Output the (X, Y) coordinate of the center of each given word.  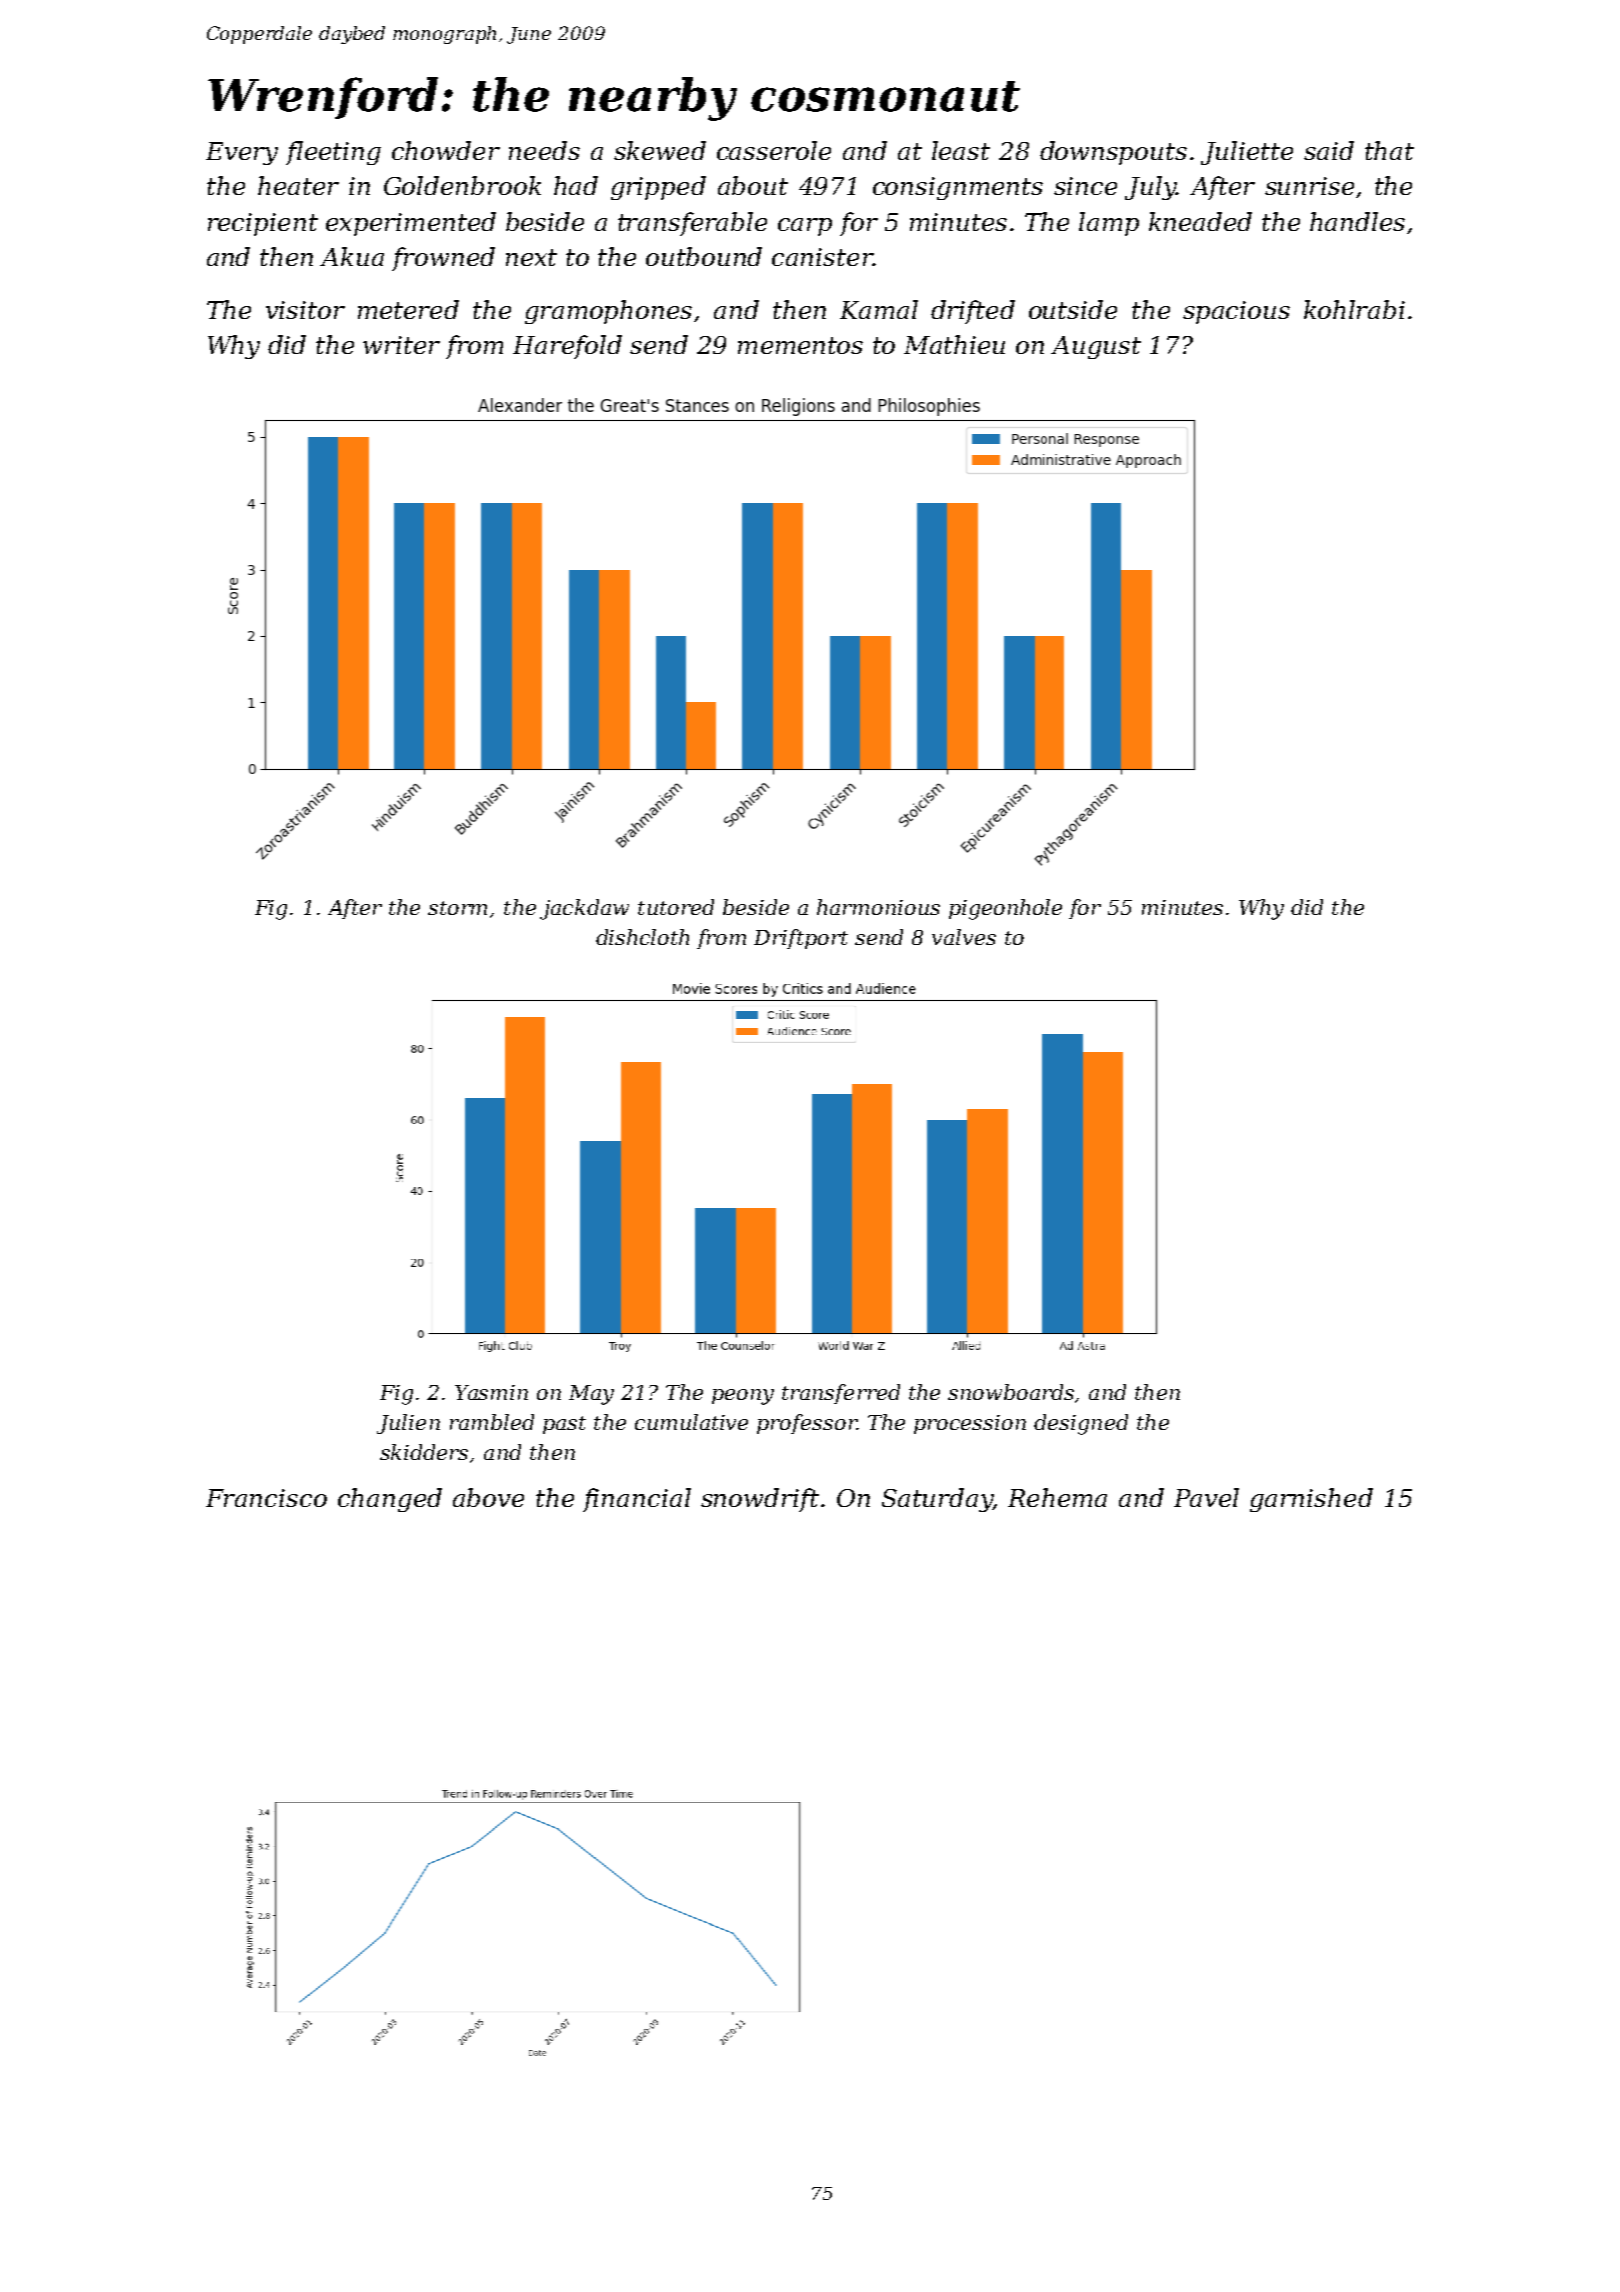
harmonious (878, 907)
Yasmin (491, 1392)
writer (401, 345)
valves (964, 937)
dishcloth (642, 937)
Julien (408, 1424)
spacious (1236, 312)
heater (298, 185)
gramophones (608, 312)
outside (1073, 309)
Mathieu (954, 344)
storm (457, 908)
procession (970, 1424)
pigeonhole (1005, 909)
